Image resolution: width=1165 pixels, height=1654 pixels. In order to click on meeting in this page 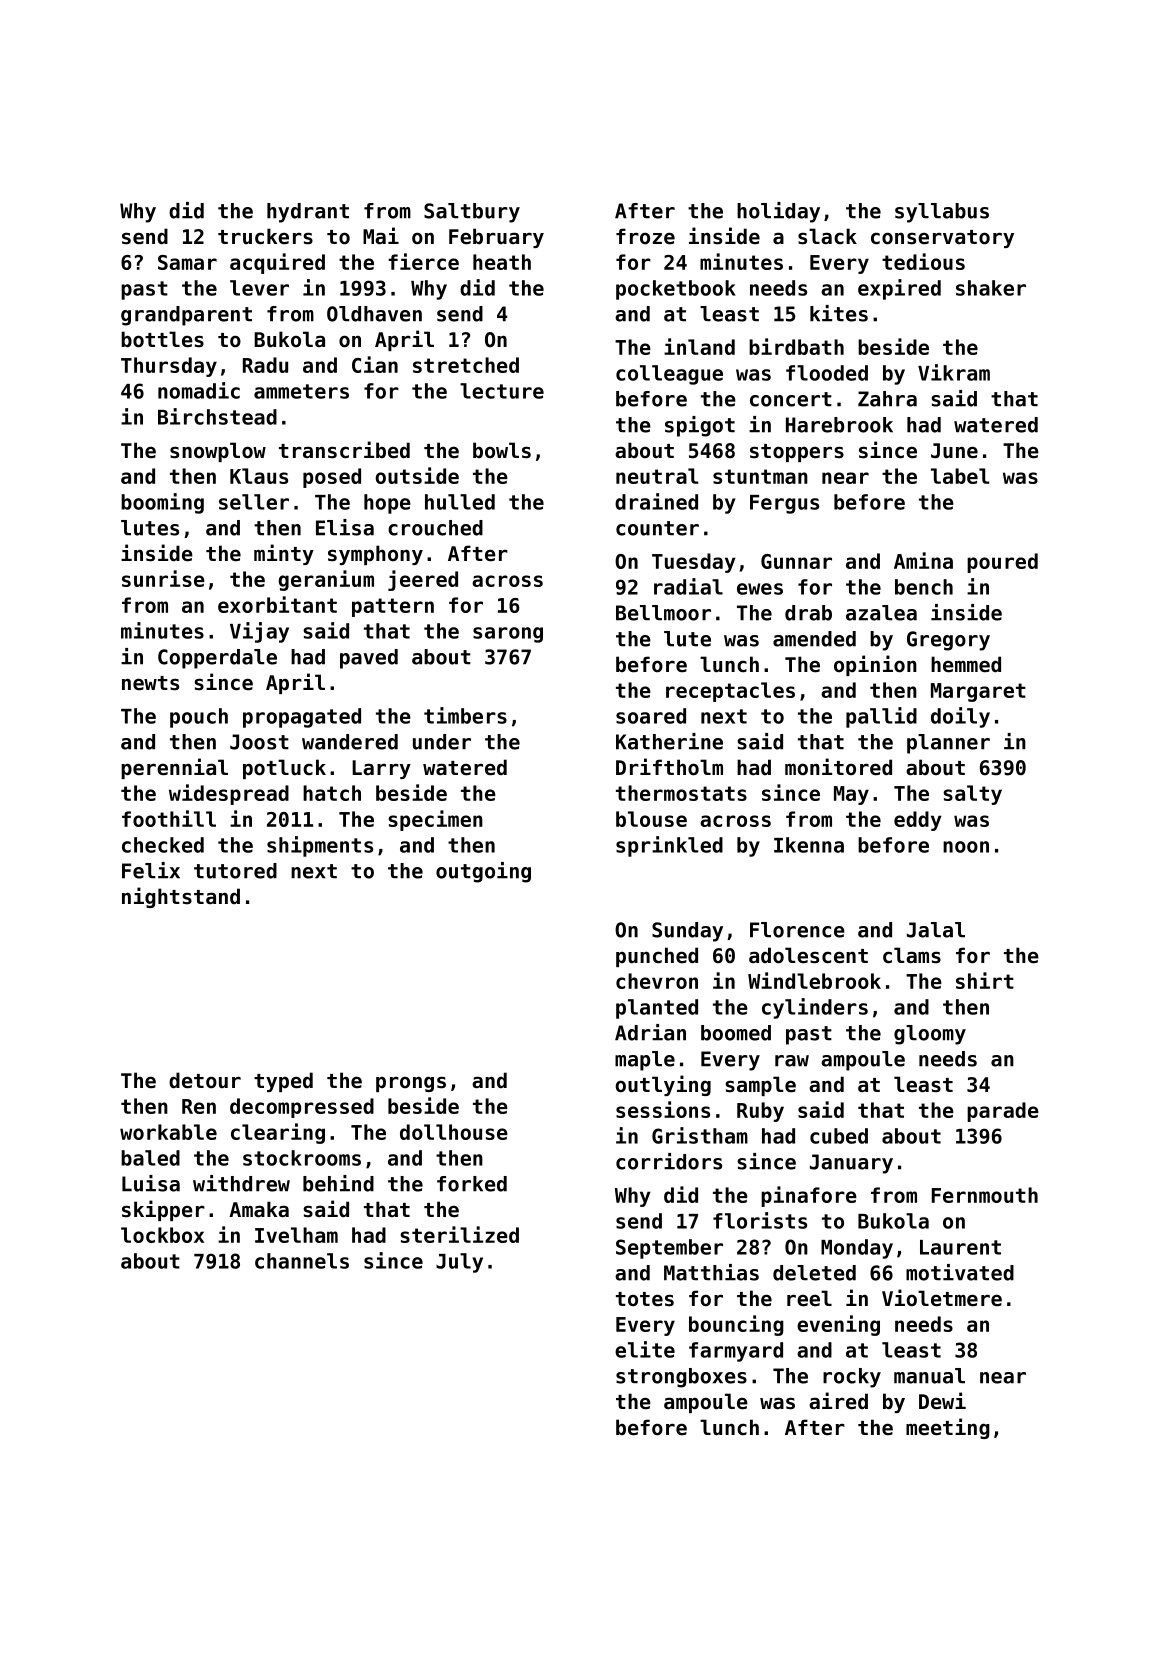, I will do `click(948, 1428)`.
